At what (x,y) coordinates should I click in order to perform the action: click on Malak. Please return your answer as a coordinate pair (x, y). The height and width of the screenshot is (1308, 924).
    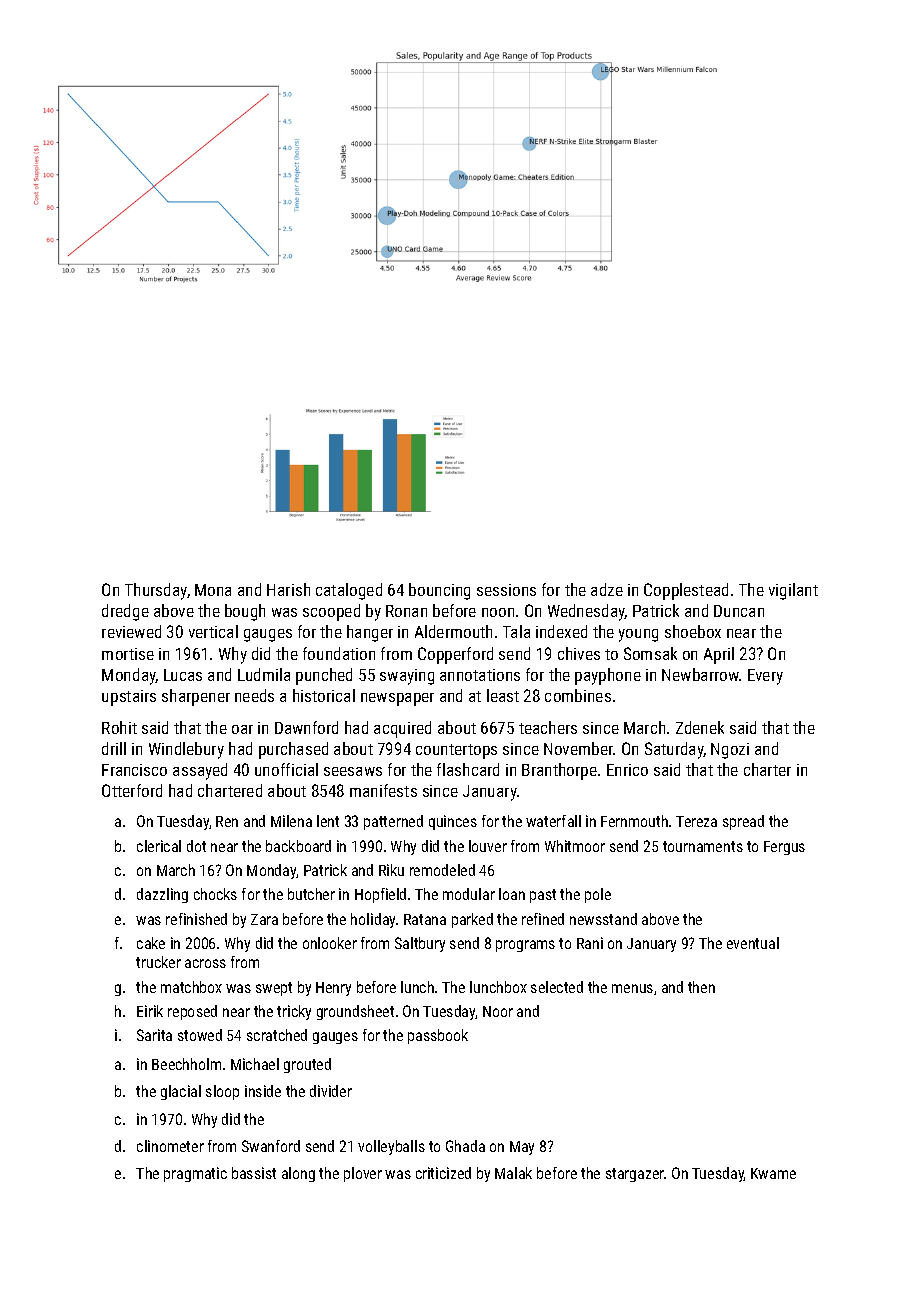
    Looking at the image, I should click on (513, 1173).
